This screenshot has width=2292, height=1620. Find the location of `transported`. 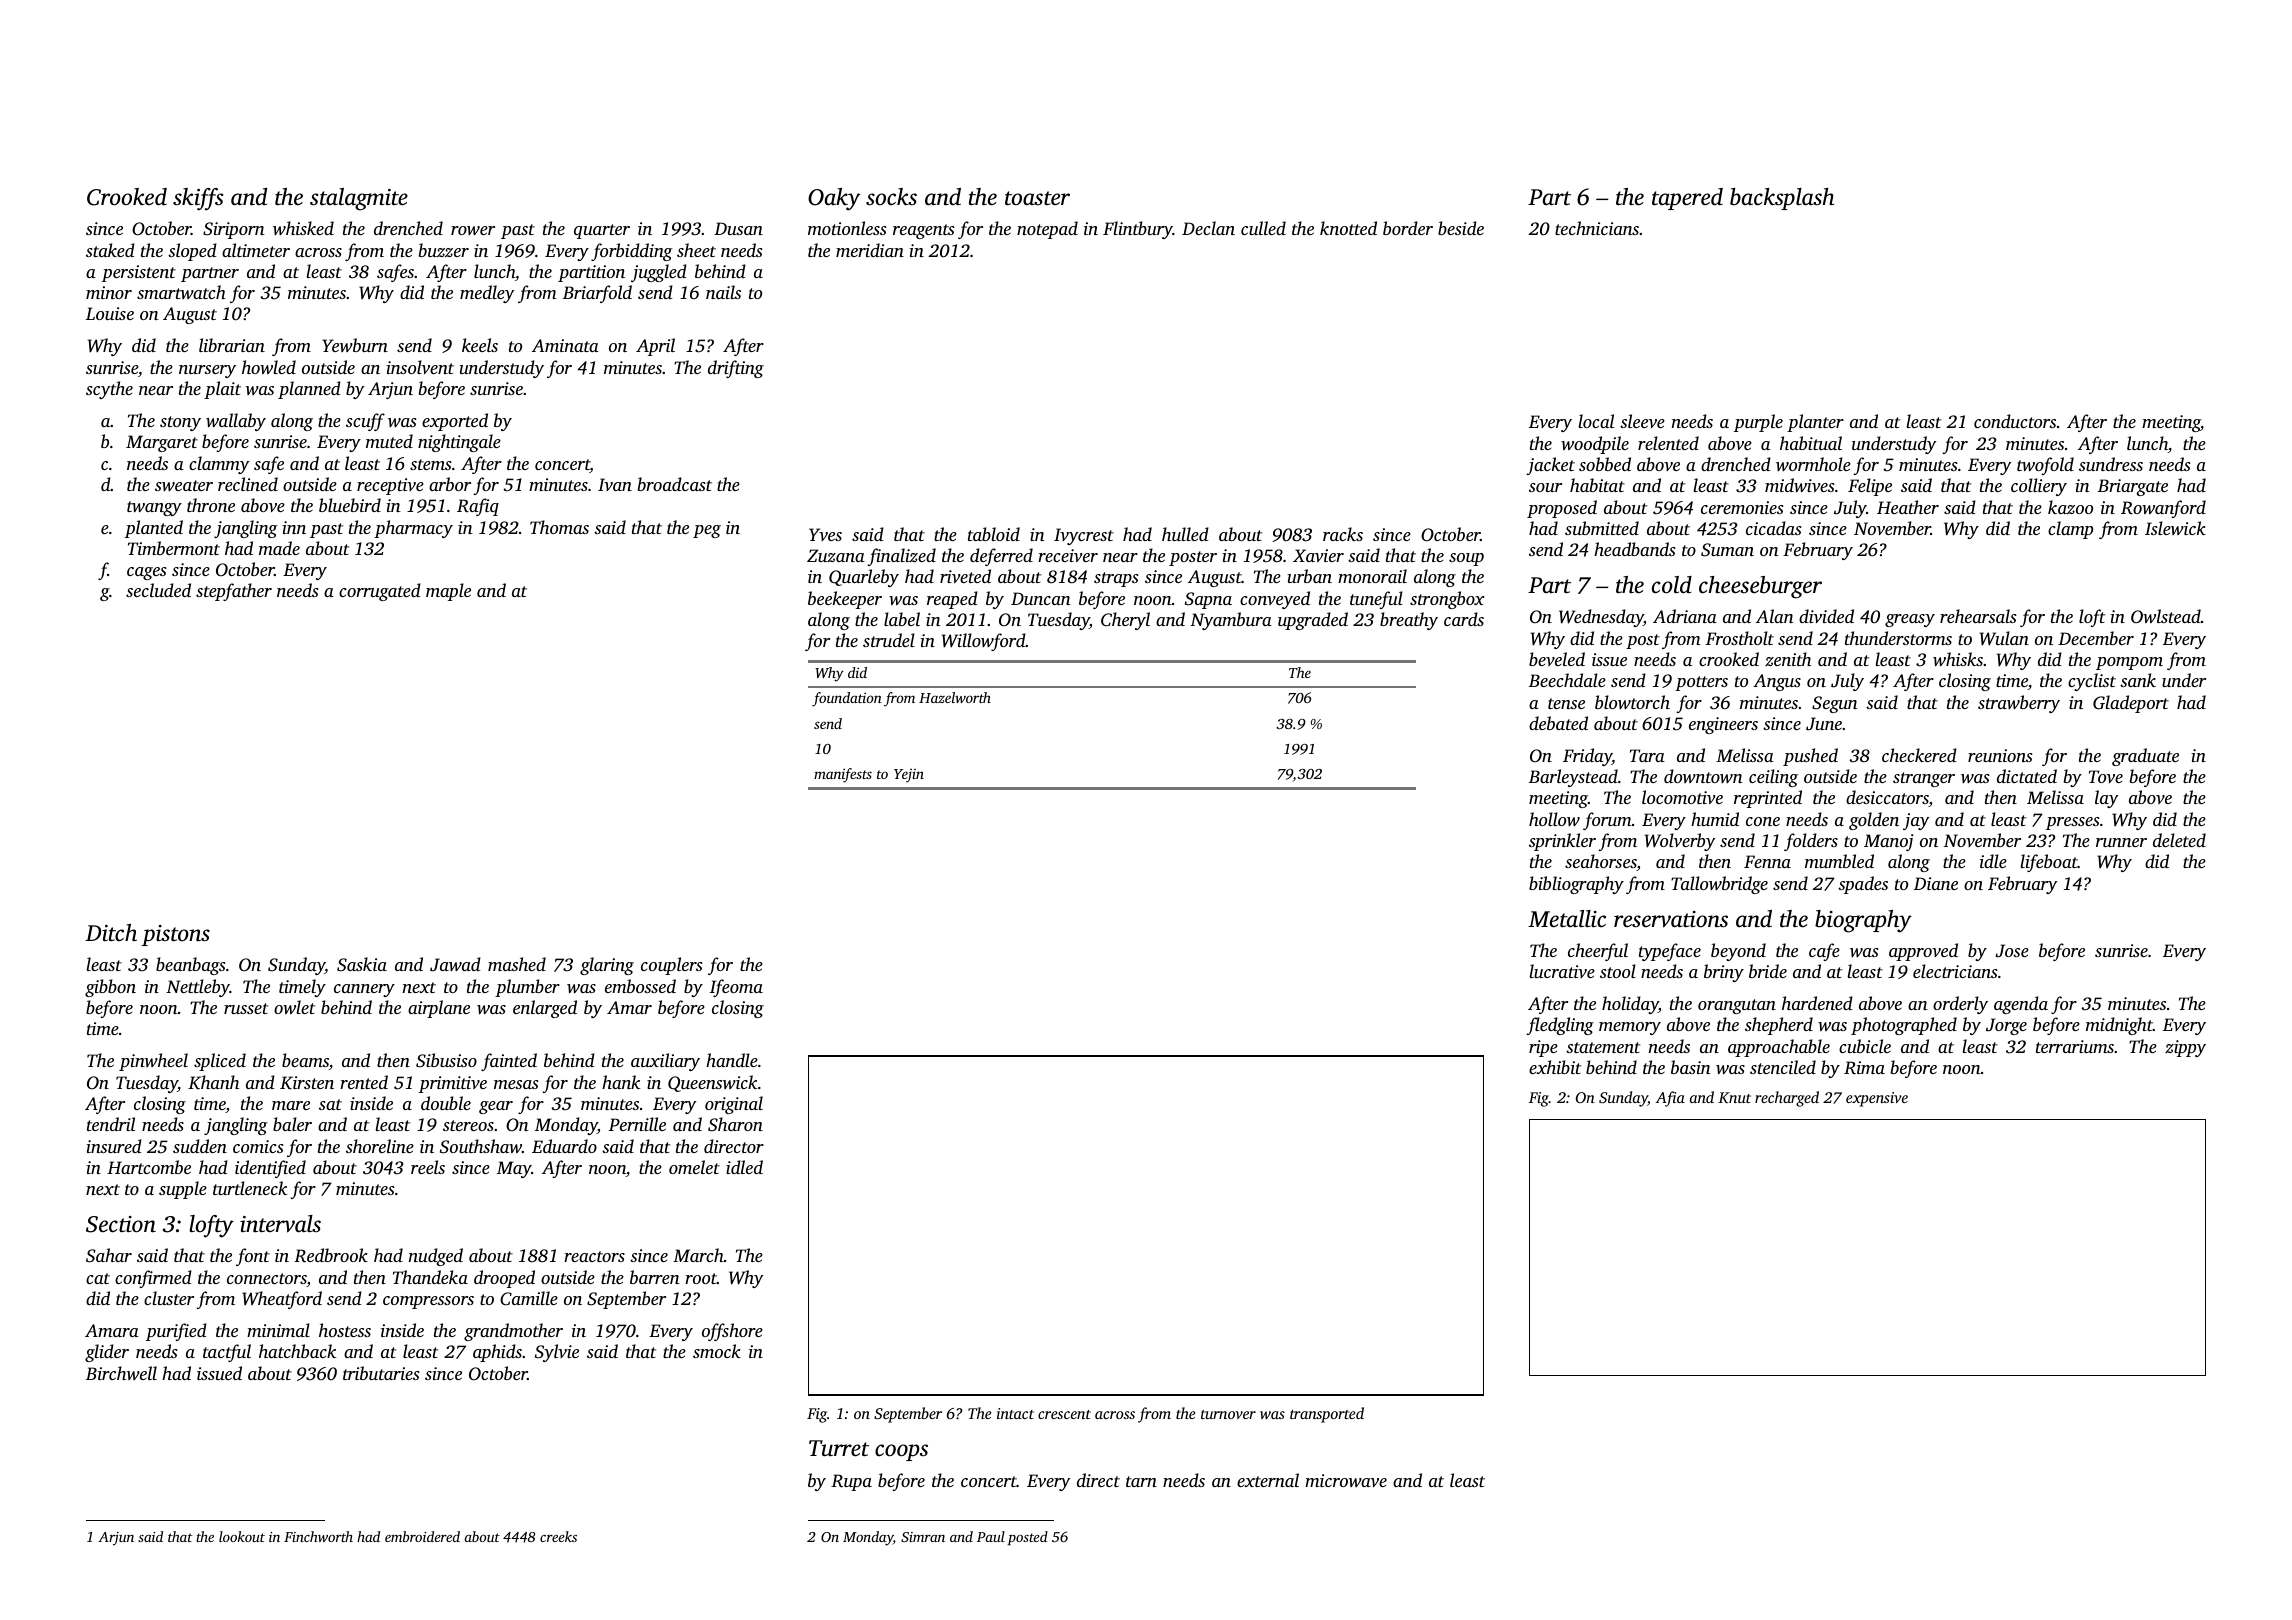

transported is located at coordinates (1327, 1415).
